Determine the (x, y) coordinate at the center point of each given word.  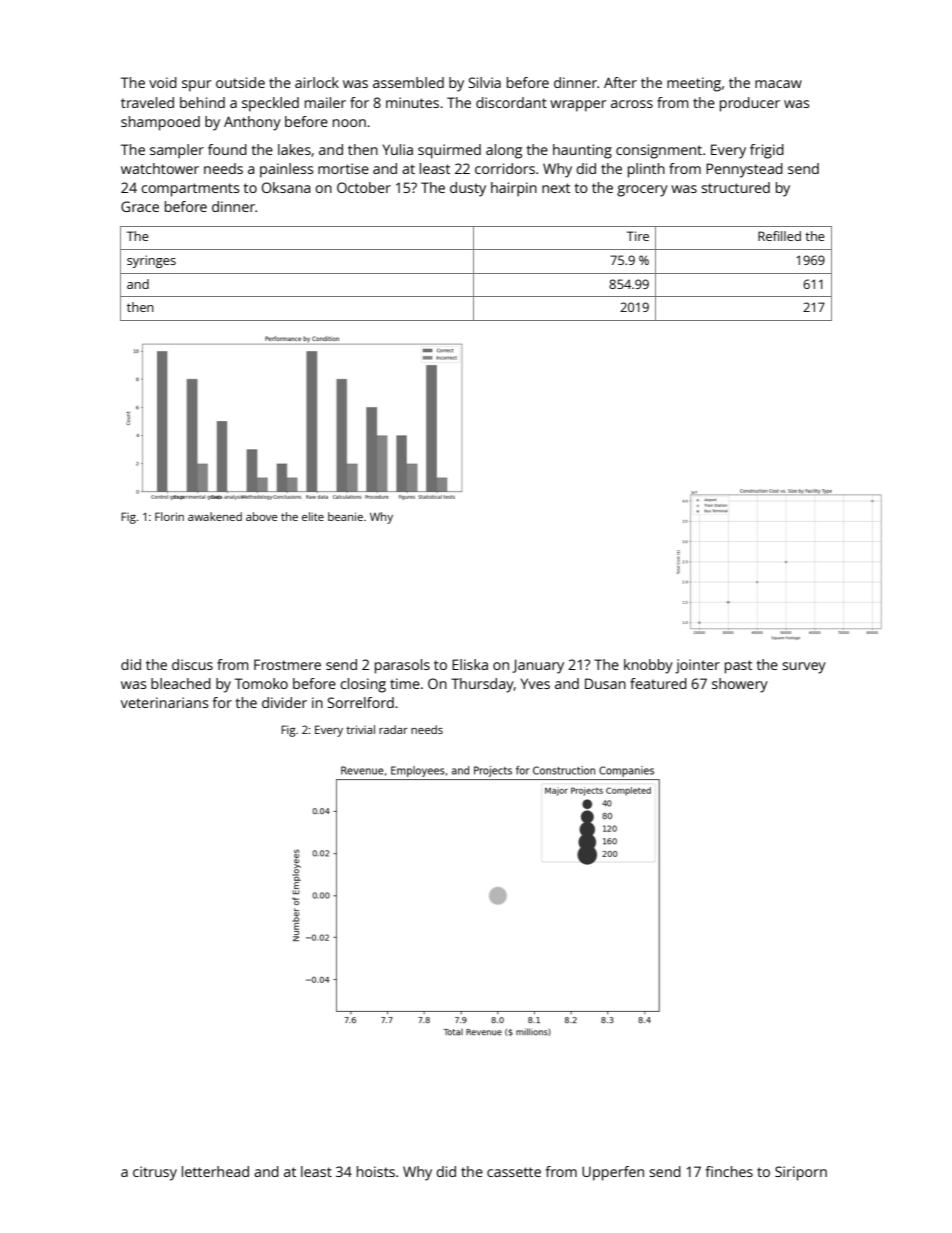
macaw (778, 84)
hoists (376, 1171)
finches (729, 1171)
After (620, 82)
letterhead (215, 1171)
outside (240, 82)
